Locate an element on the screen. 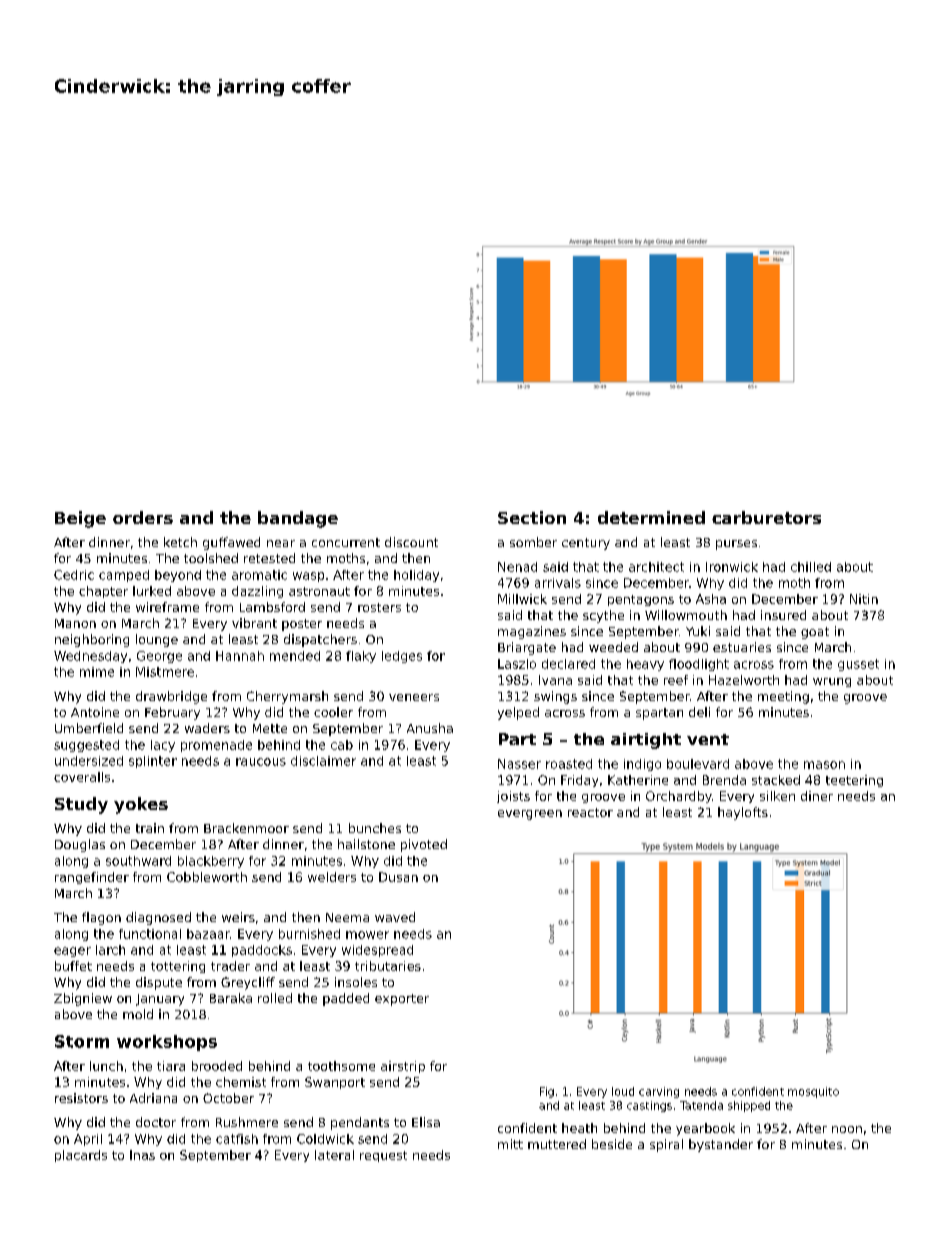 The width and height of the screenshot is (952, 1233). carburetors is located at coordinates (766, 517).
